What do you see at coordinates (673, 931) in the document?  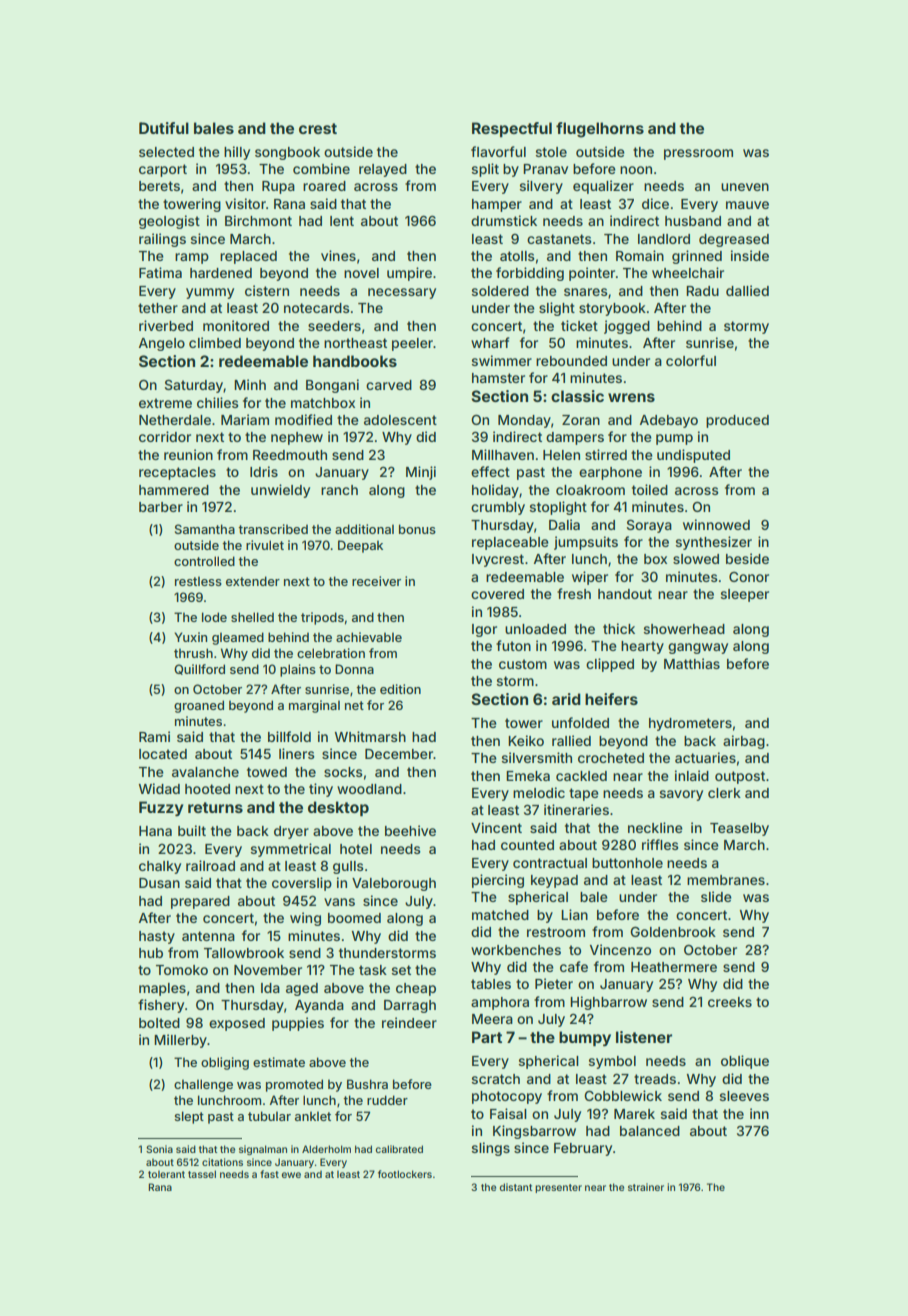 I see `Goldenbrook` at bounding box center [673, 931].
